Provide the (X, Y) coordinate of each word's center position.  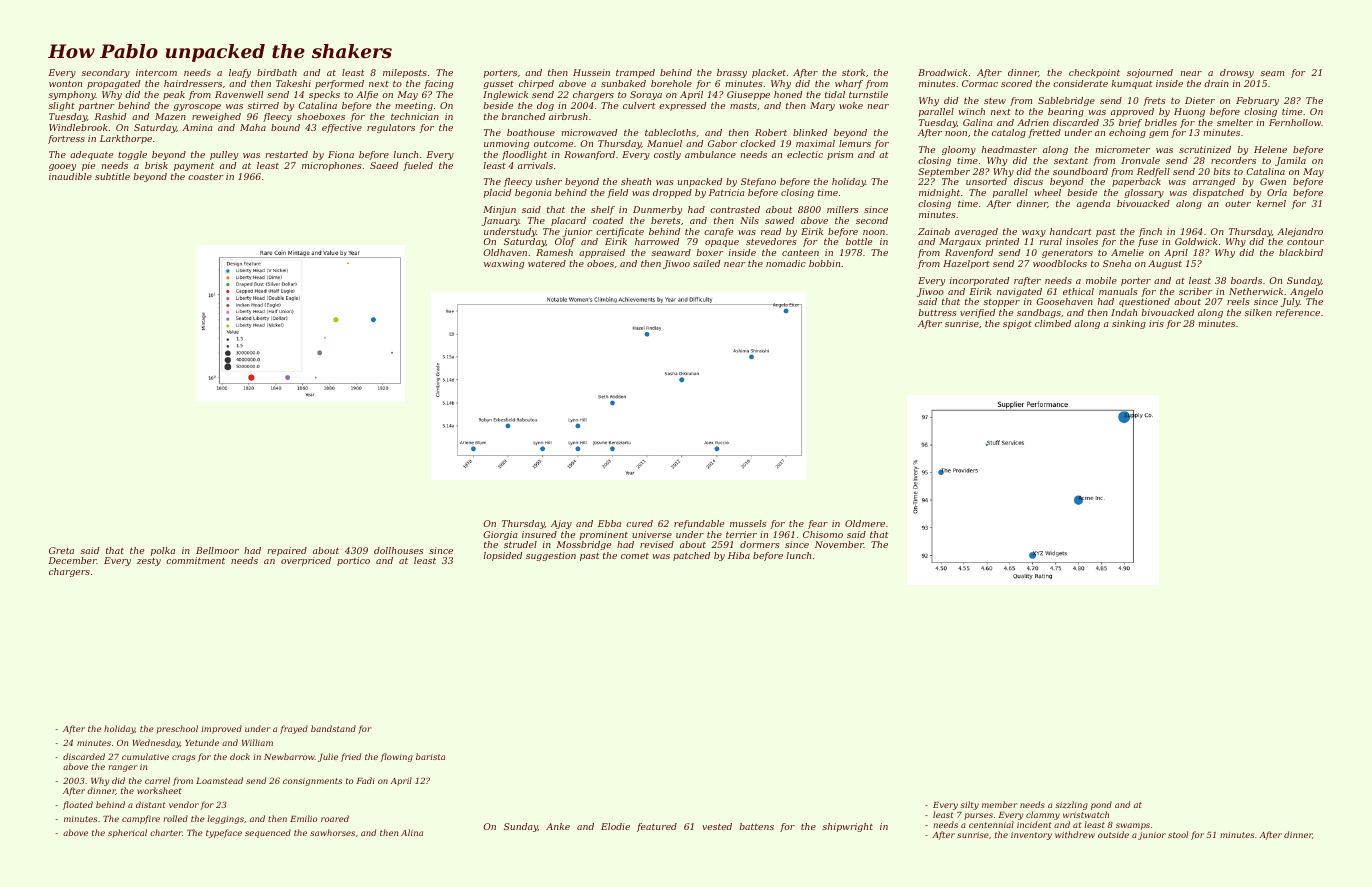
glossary (1144, 193)
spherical (127, 833)
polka (163, 551)
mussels (748, 523)
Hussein (591, 72)
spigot (1017, 324)
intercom (156, 72)
